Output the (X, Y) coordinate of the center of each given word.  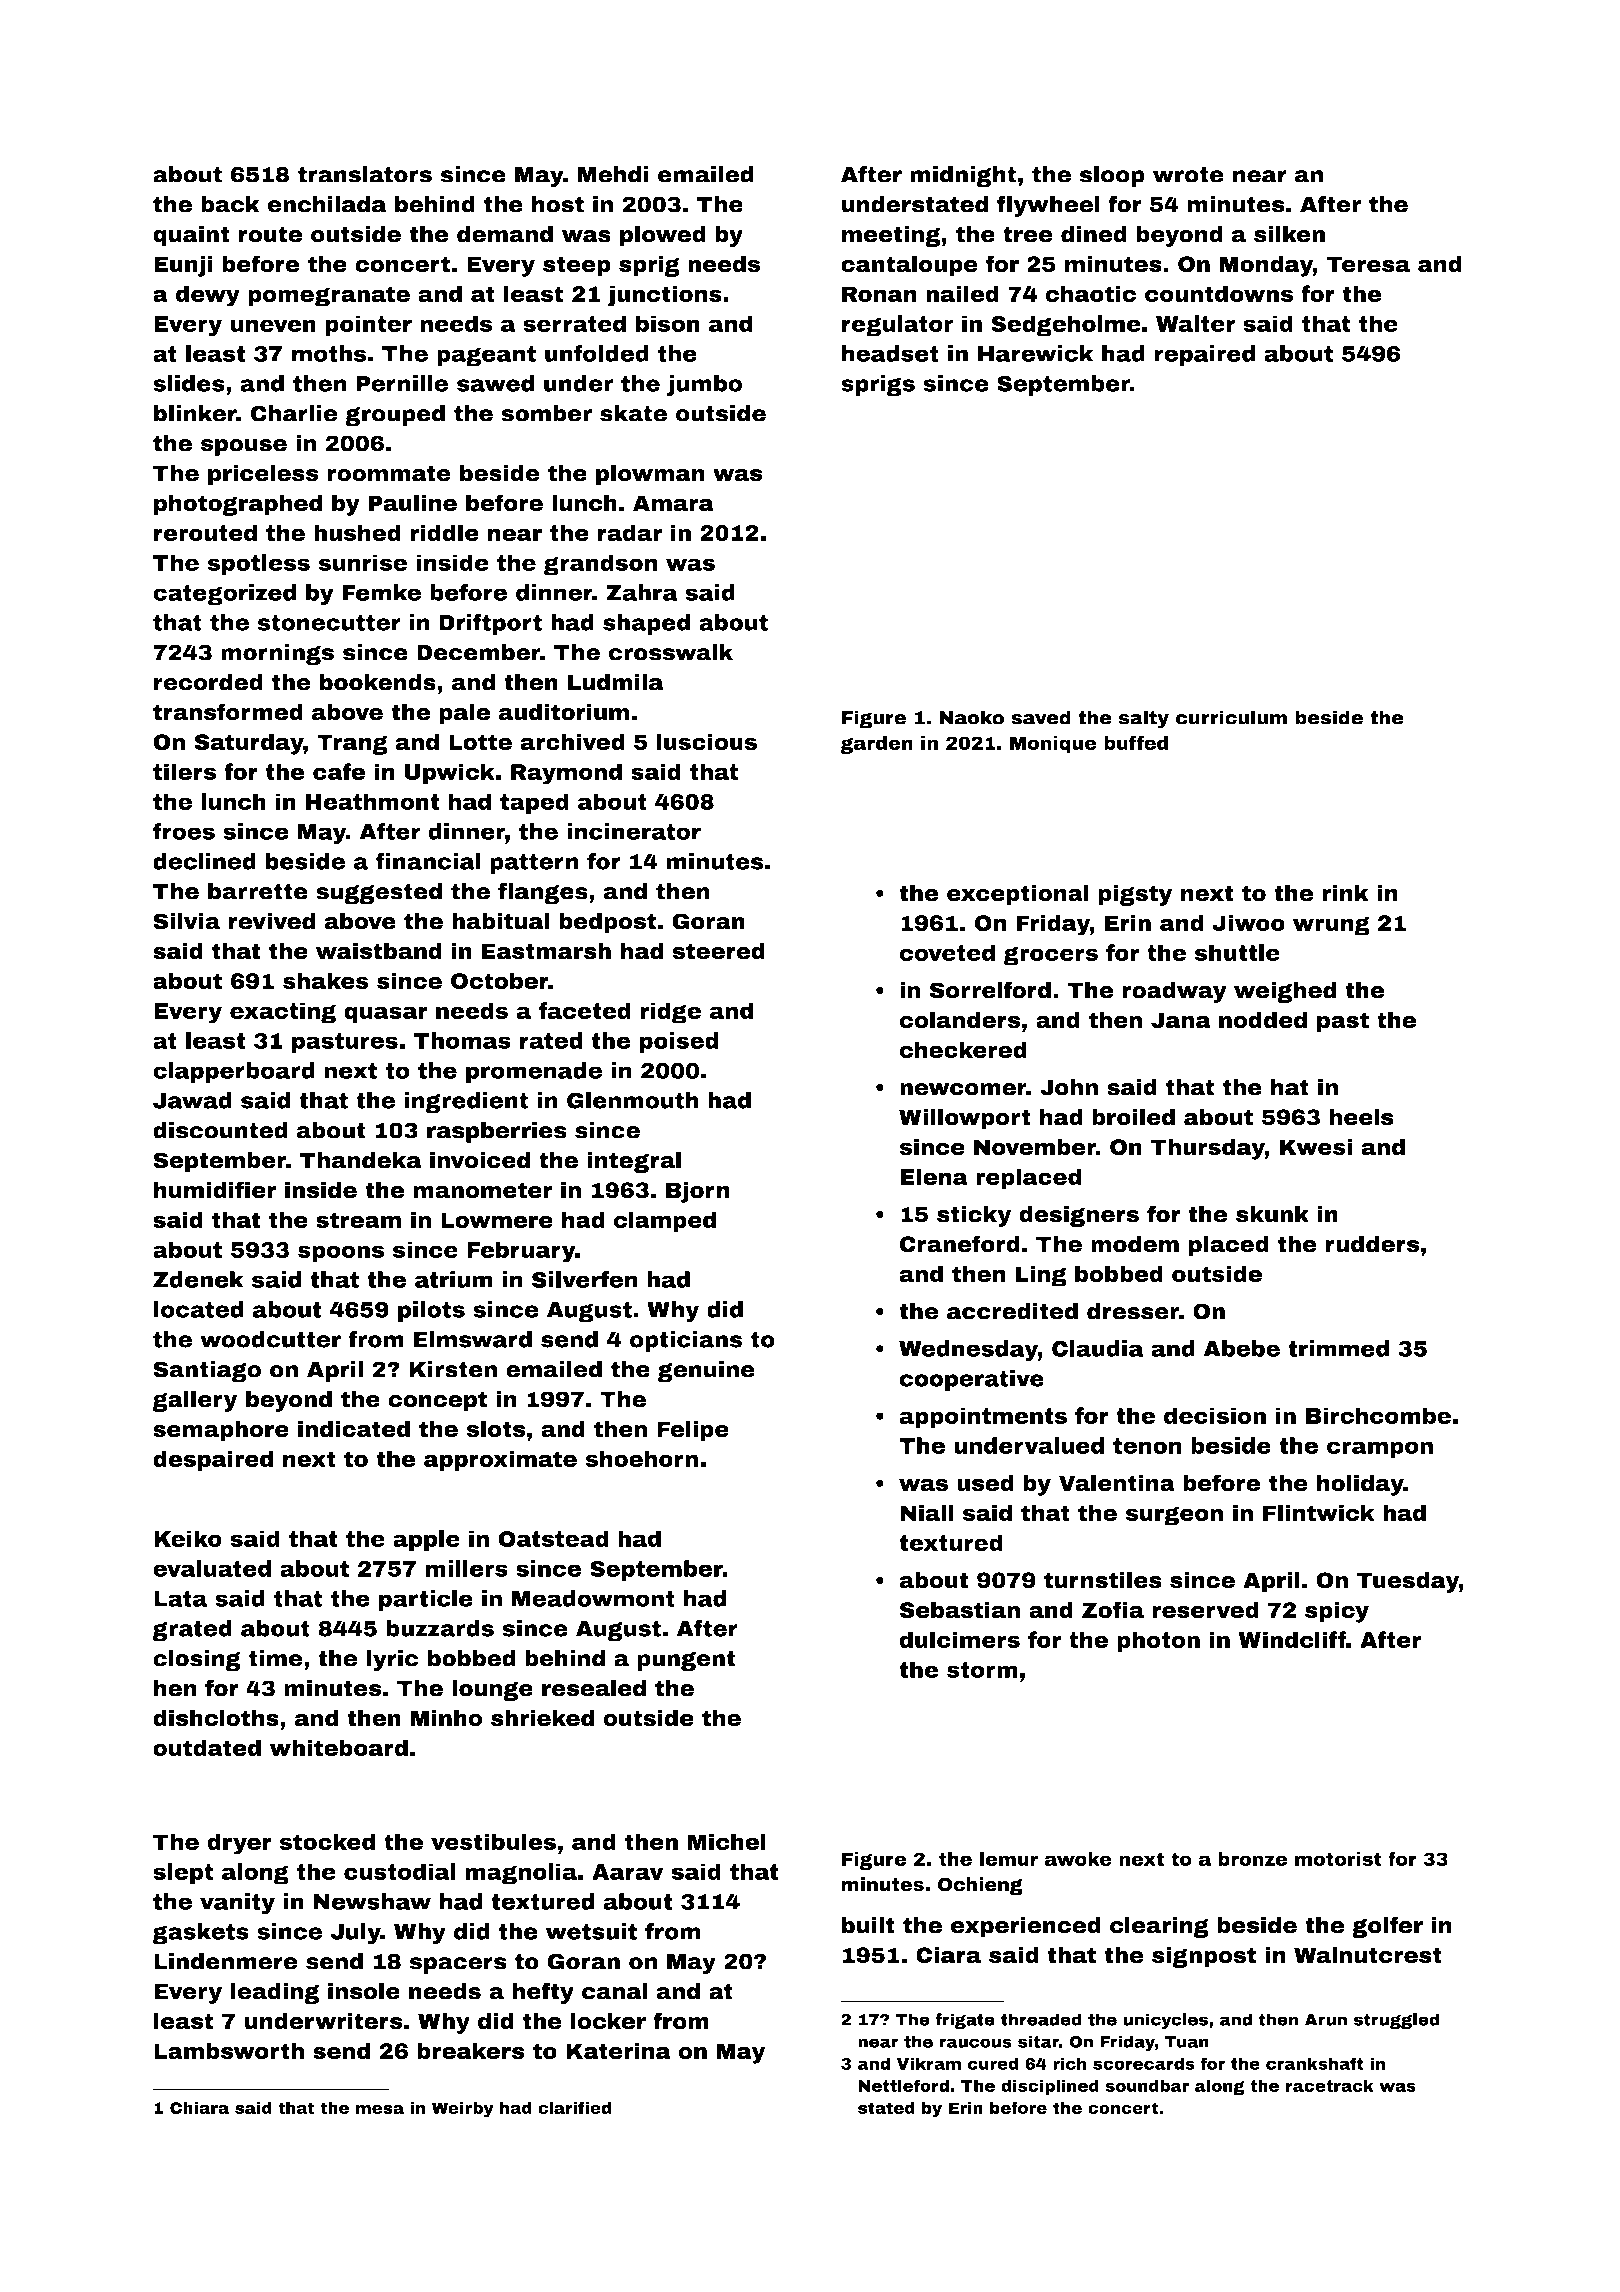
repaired (1204, 355)
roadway (1174, 992)
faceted (584, 1010)
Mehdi (613, 174)
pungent (686, 1660)
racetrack (1330, 2085)
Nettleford (903, 2085)
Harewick (1035, 353)
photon (1158, 1642)
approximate (500, 1461)
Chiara (199, 2107)
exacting (283, 1013)
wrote (1188, 175)
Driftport (490, 624)
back (230, 204)
